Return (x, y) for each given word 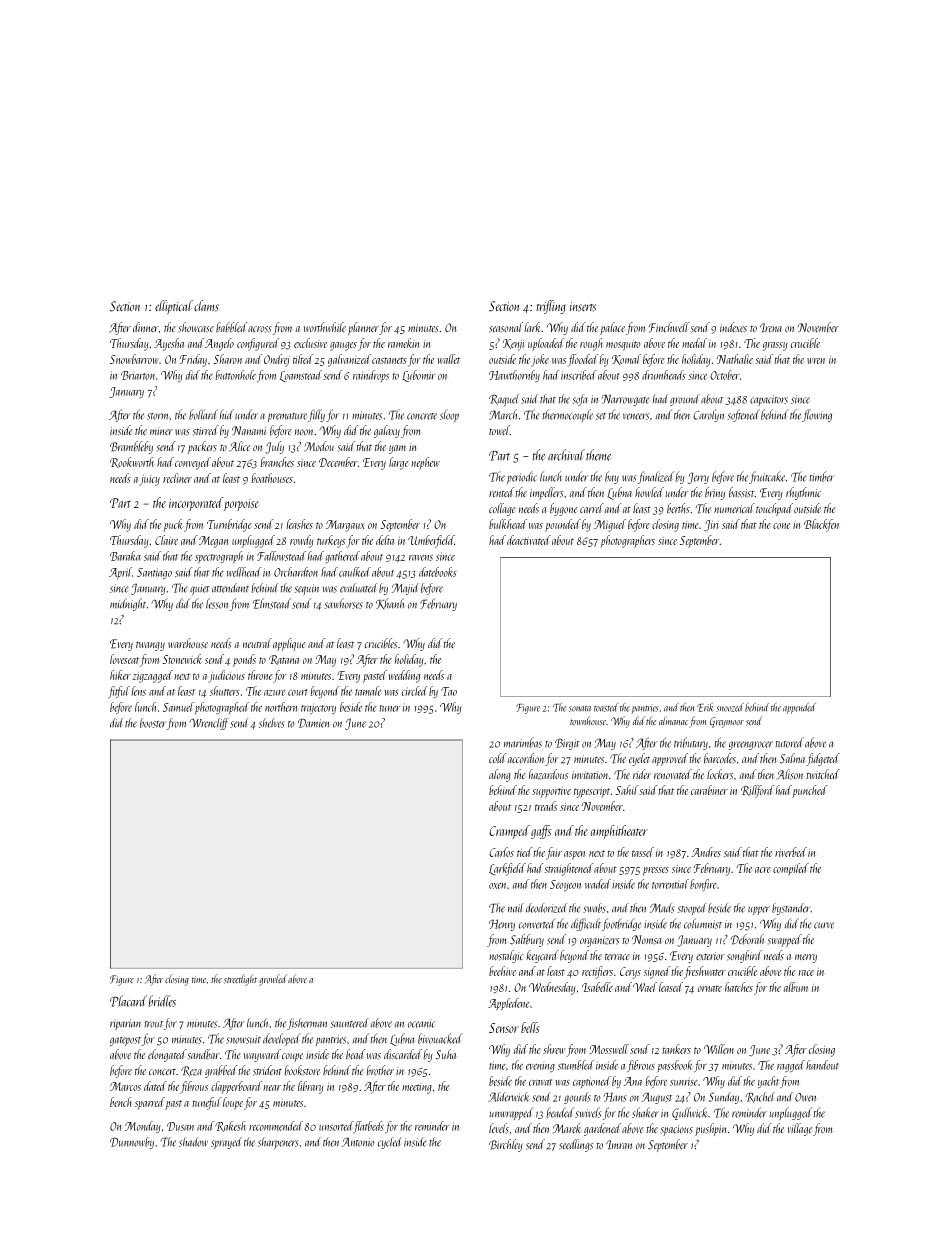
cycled (390, 1143)
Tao (449, 691)
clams (206, 306)
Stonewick (182, 659)
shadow (193, 1142)
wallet (449, 359)
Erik (705, 707)
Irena (771, 328)
